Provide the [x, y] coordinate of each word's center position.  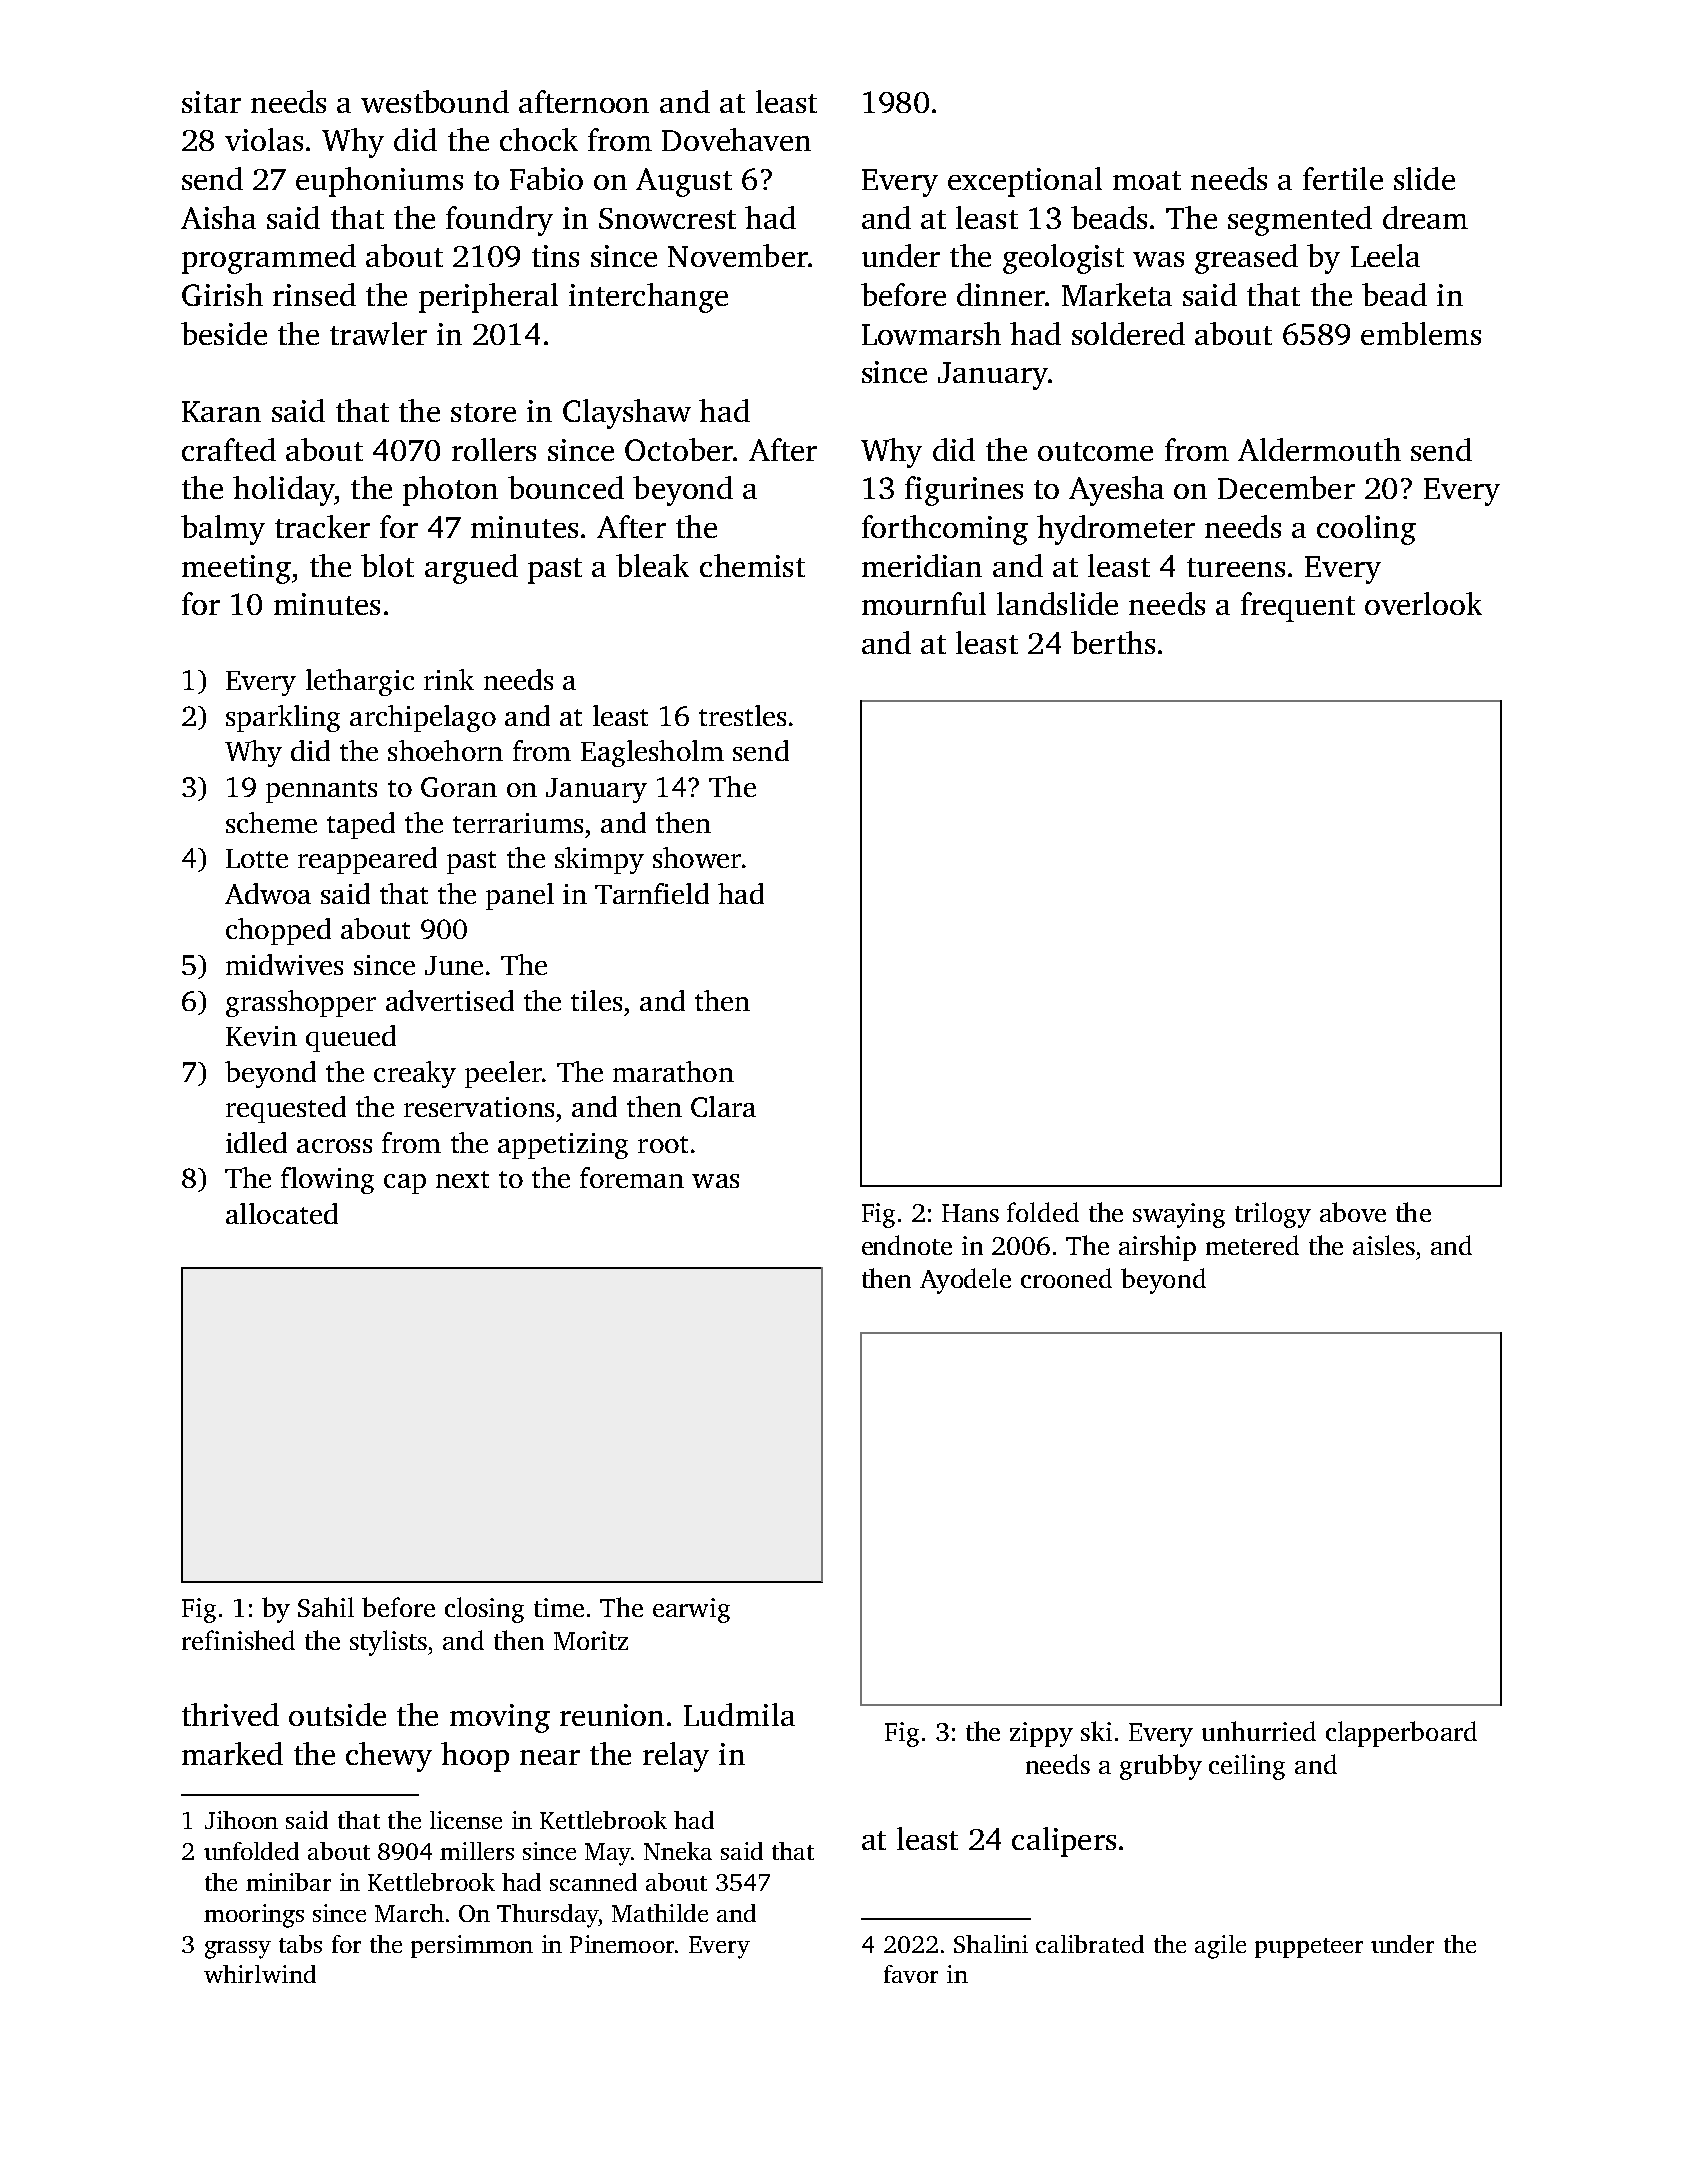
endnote [907, 1245]
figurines [964, 491]
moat [1147, 180]
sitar [211, 102]
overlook [1423, 603]
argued [471, 569]
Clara [723, 1106]
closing [484, 1610]
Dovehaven [736, 139]
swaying [1179, 1215]
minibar [288, 1882]
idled [256, 1142]
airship [1157, 1248]
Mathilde [660, 1913]
